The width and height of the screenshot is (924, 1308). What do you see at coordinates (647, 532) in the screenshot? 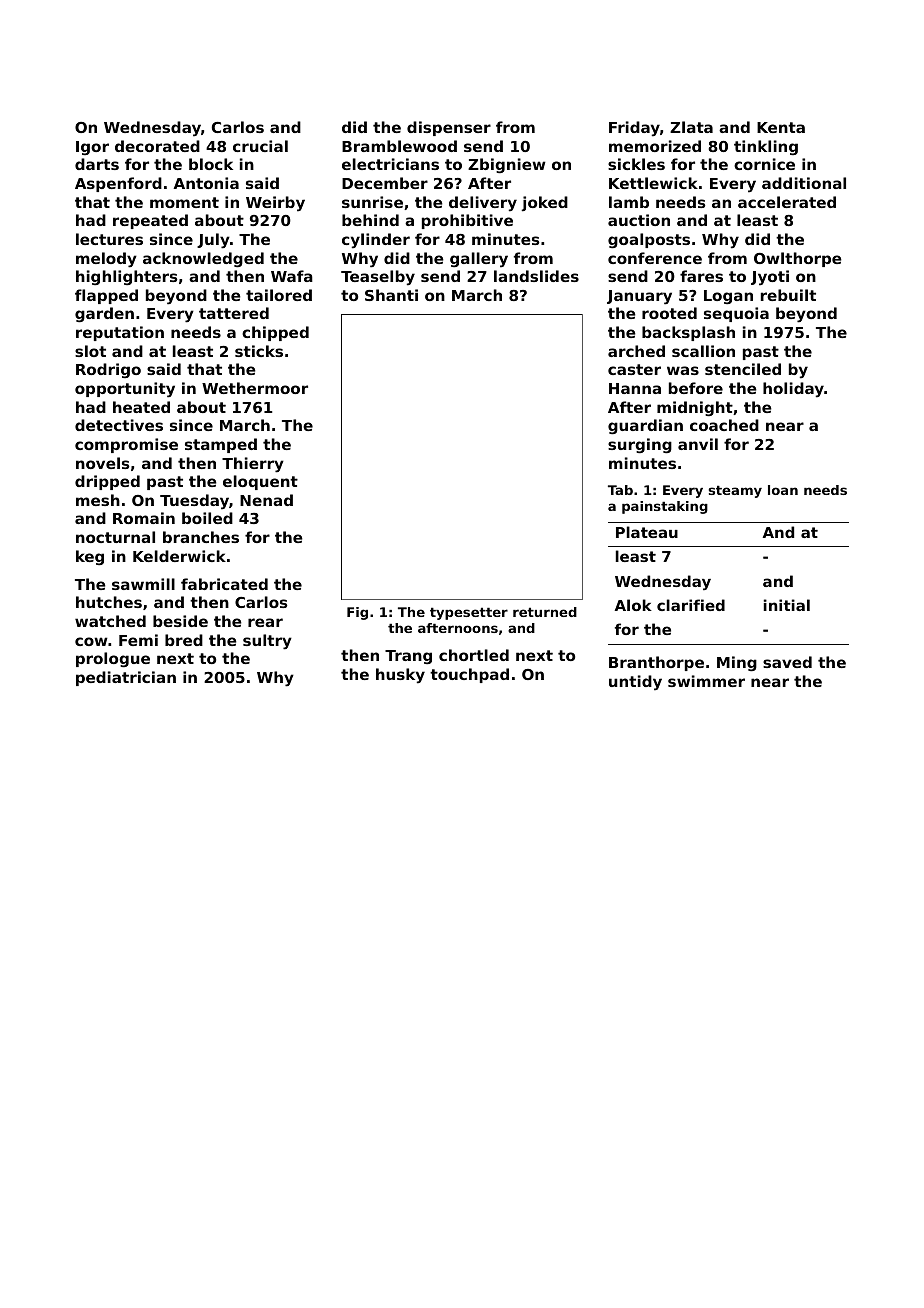
I see `Plateau` at bounding box center [647, 532].
